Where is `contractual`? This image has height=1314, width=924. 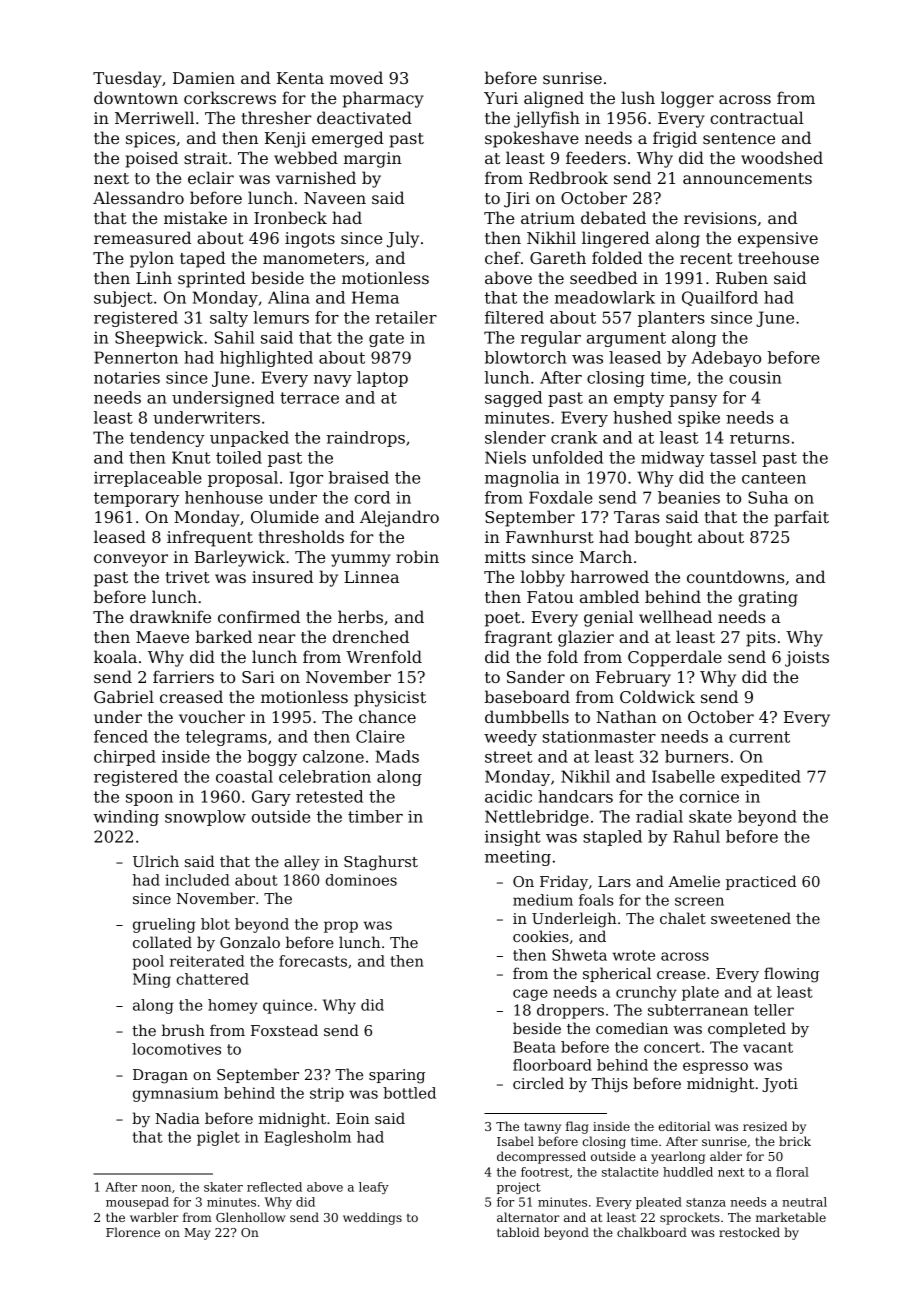
contractual is located at coordinates (757, 117).
